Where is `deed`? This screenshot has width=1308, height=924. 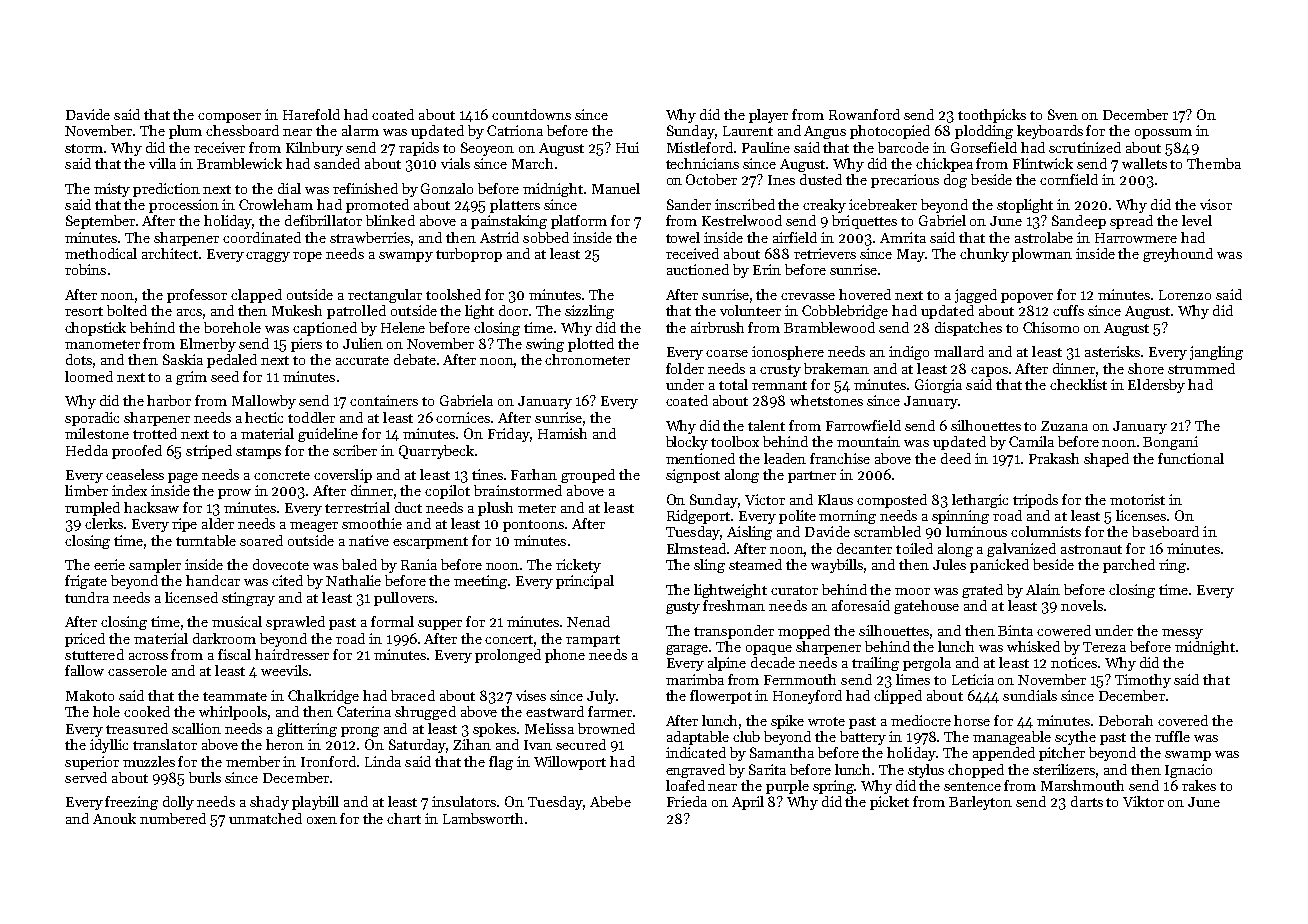
deed is located at coordinates (956, 458).
